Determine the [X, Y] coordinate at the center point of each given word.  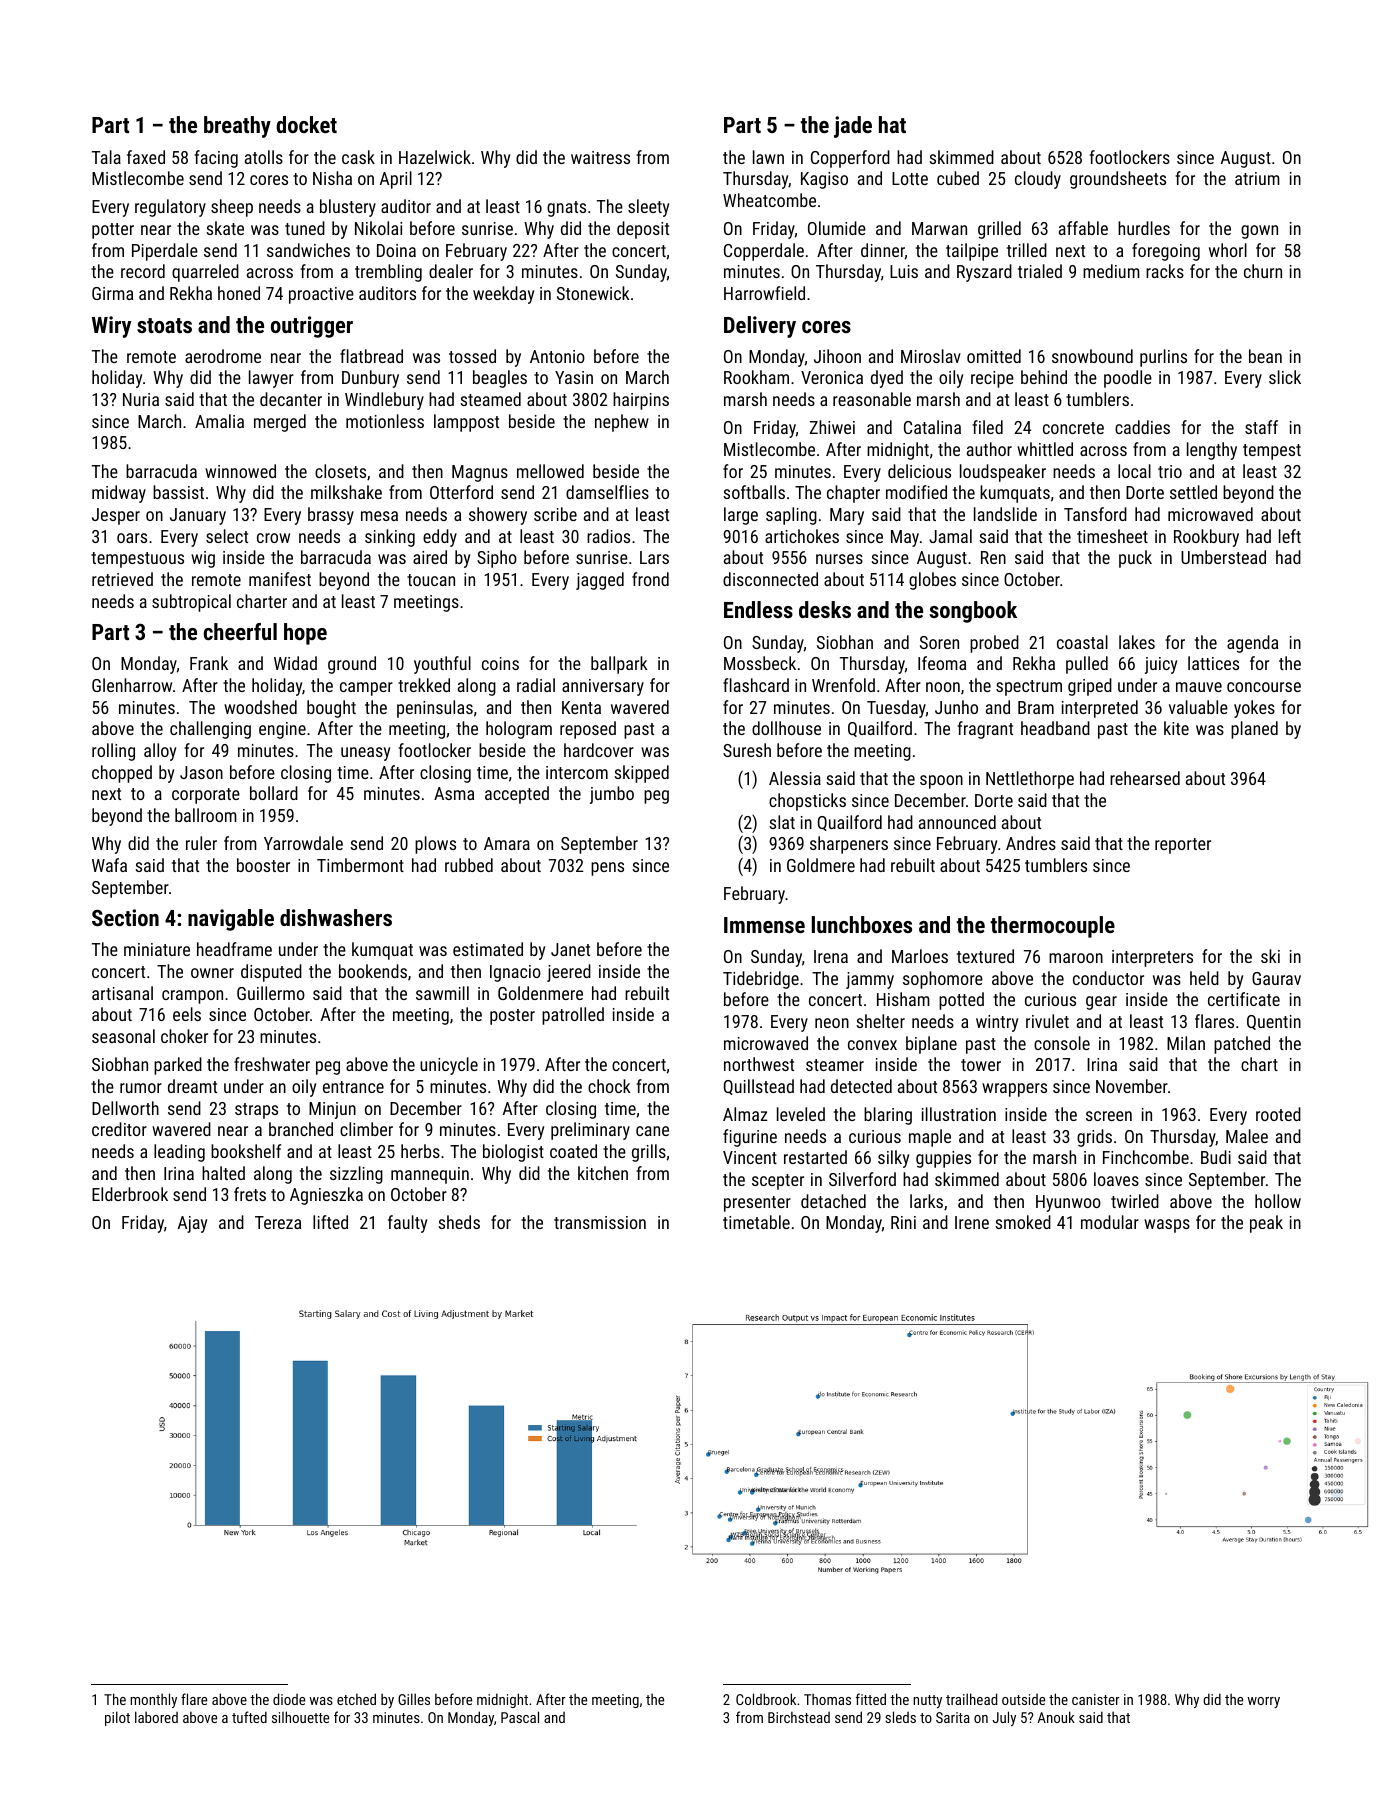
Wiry [111, 327]
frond [650, 579]
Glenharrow [132, 685]
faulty [407, 1224]
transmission [600, 1222]
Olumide [837, 228]
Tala [106, 157]
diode [289, 1699]
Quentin [1274, 1022]
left [1290, 536]
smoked [1023, 1222]
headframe [234, 949]
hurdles [1144, 228]
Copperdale [764, 252]
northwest [759, 1064]
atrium [1257, 178]
